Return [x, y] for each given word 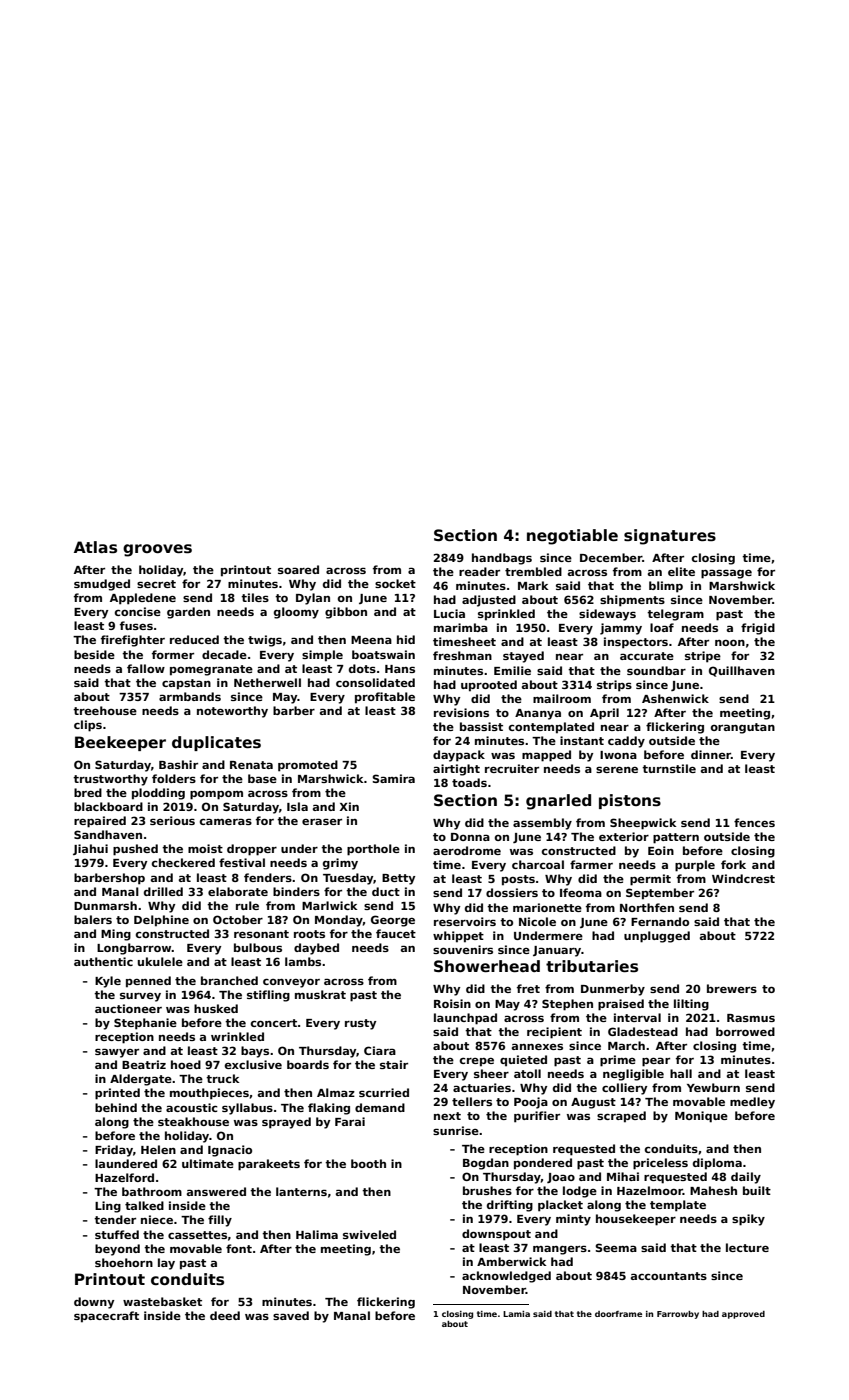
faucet [396, 933]
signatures [670, 537]
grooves [157, 550]
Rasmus [751, 1018]
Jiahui [90, 849]
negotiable [572, 537]
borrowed [745, 1031]
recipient [554, 1033]
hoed [186, 1064]
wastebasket [162, 1301]
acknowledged [506, 1277]
